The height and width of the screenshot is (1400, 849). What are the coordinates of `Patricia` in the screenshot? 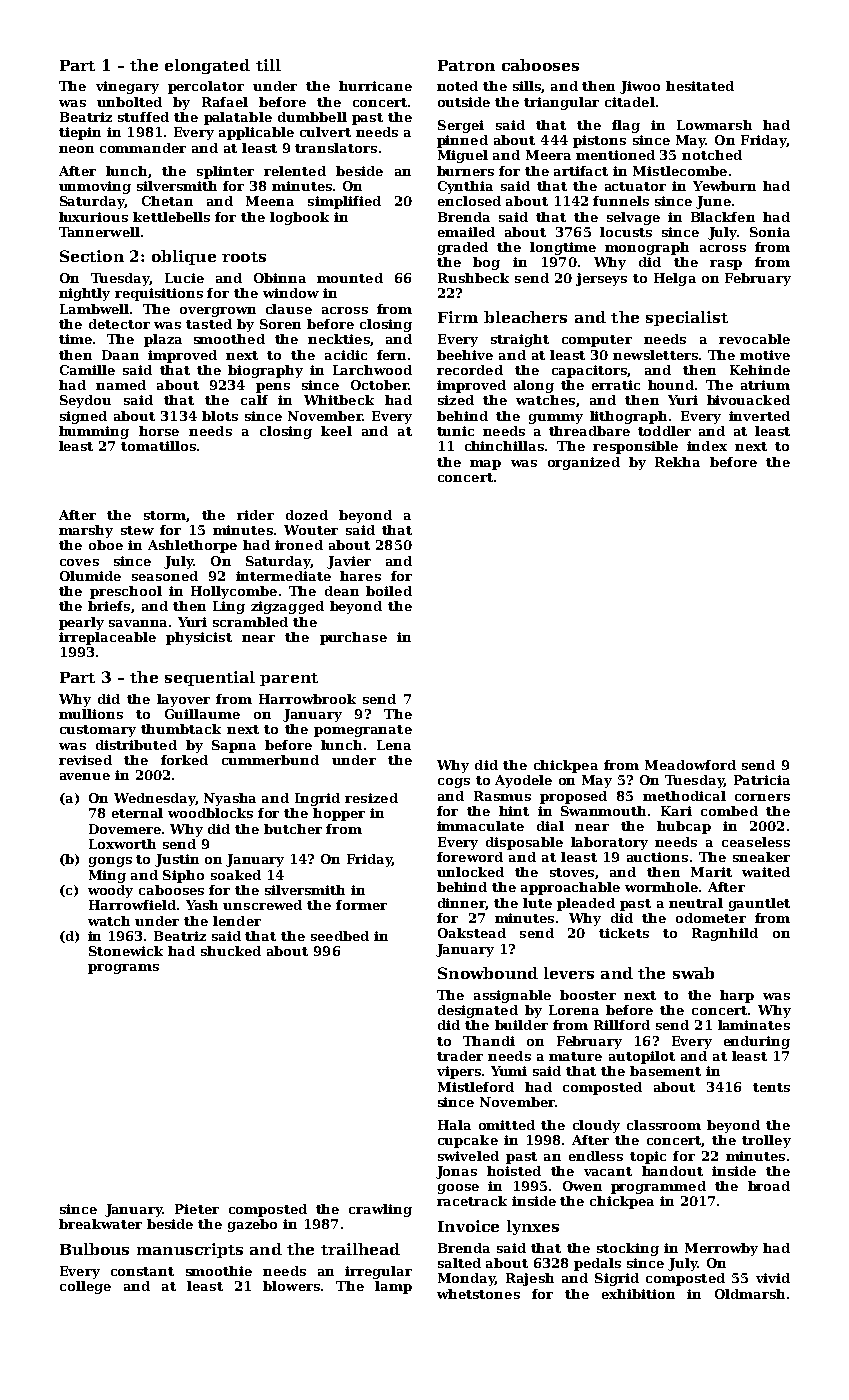 It's located at (762, 780).
